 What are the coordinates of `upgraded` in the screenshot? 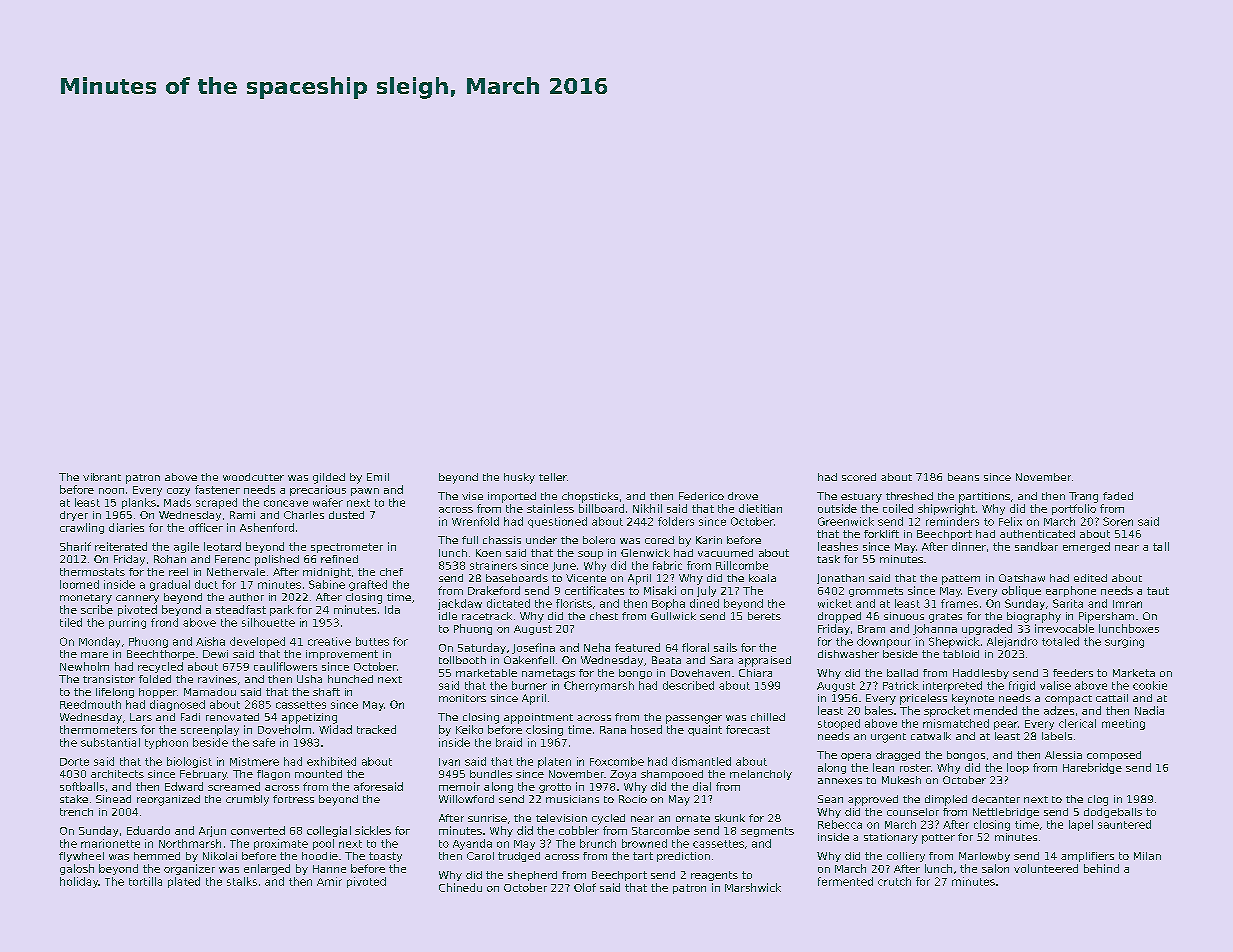 It's located at (987, 629).
